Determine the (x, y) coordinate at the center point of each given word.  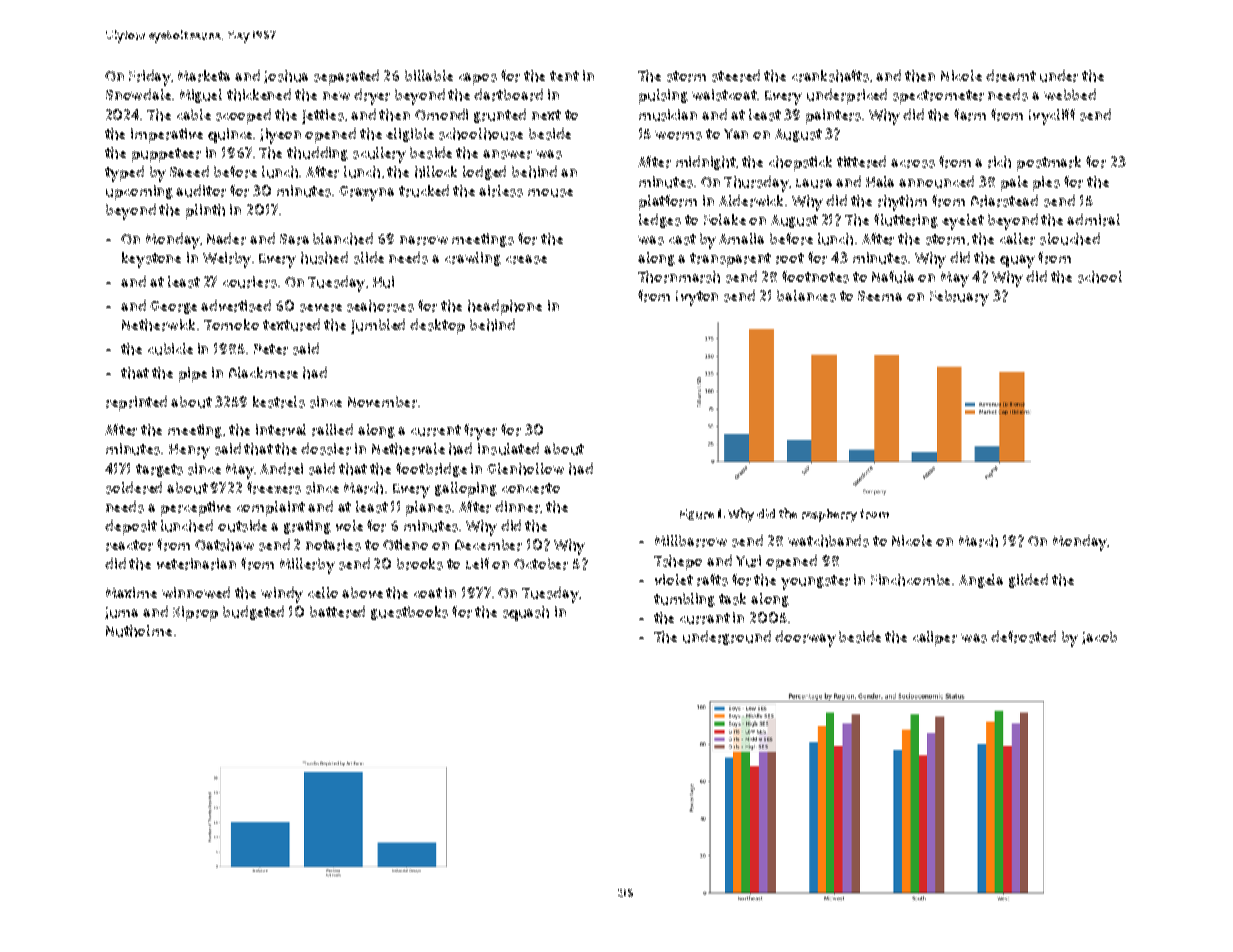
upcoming (139, 192)
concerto (531, 488)
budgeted (253, 613)
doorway (805, 639)
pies (1046, 183)
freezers (274, 488)
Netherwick (158, 325)
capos (478, 79)
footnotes (815, 277)
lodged (484, 173)
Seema (880, 296)
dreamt (1011, 76)
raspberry (829, 515)
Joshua (286, 76)
